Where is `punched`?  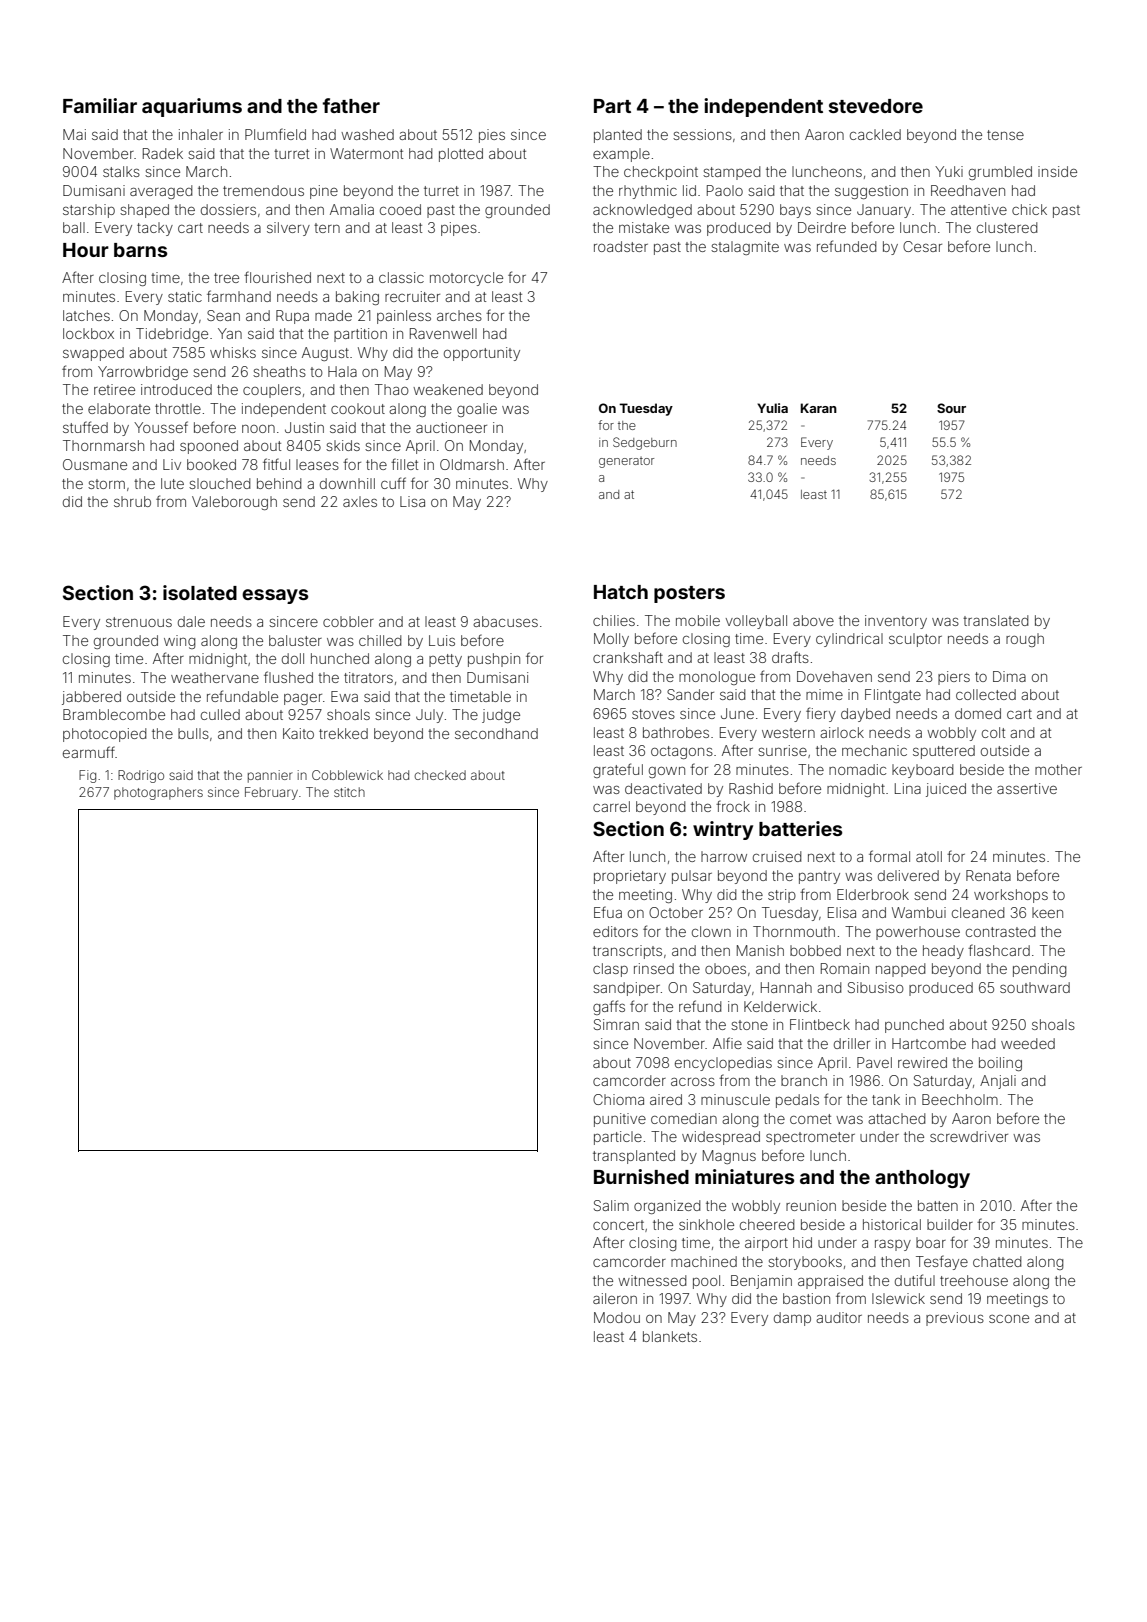
punched is located at coordinates (914, 1026).
